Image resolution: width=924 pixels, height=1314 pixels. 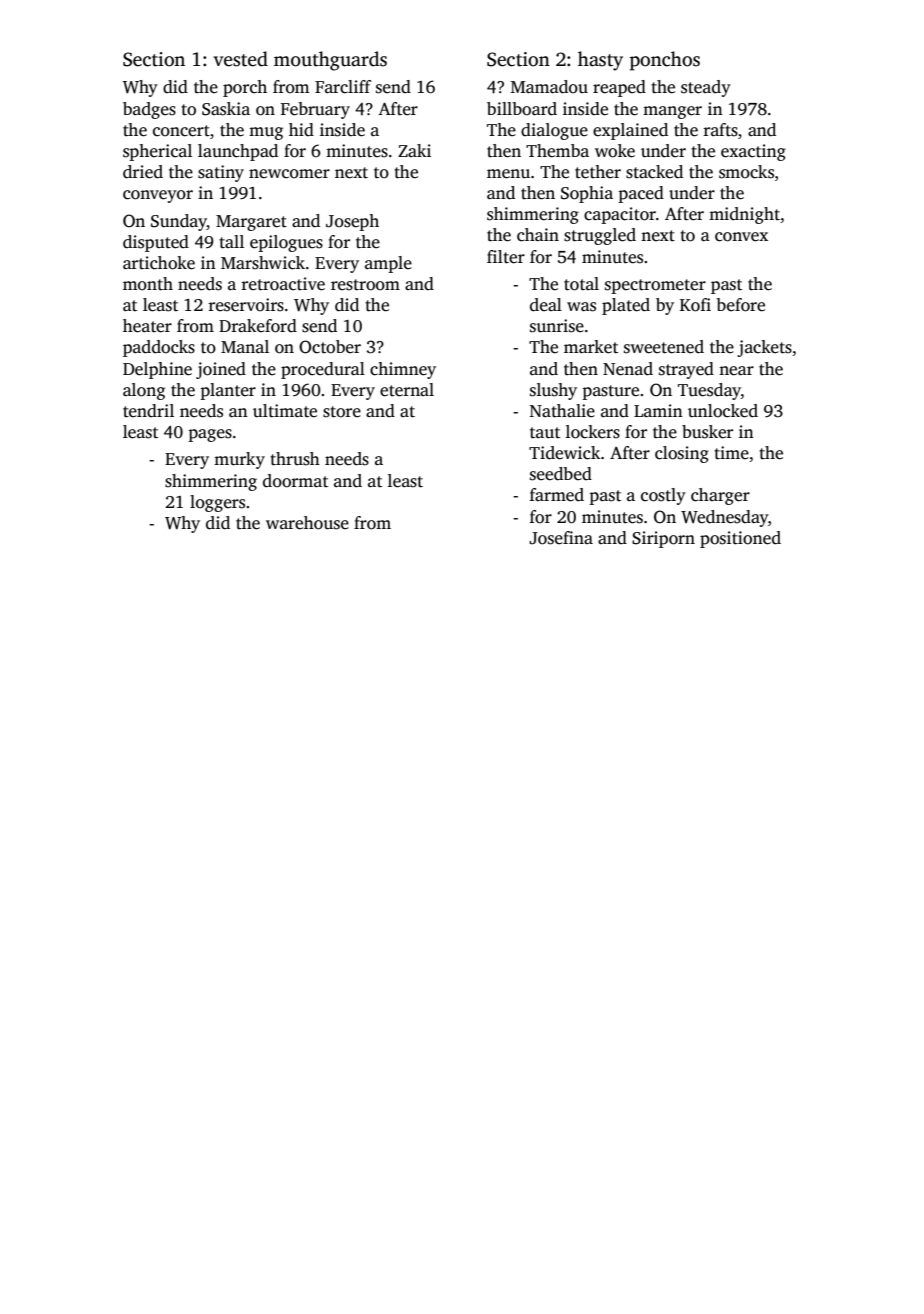 I want to click on Kofi, so click(x=695, y=305).
